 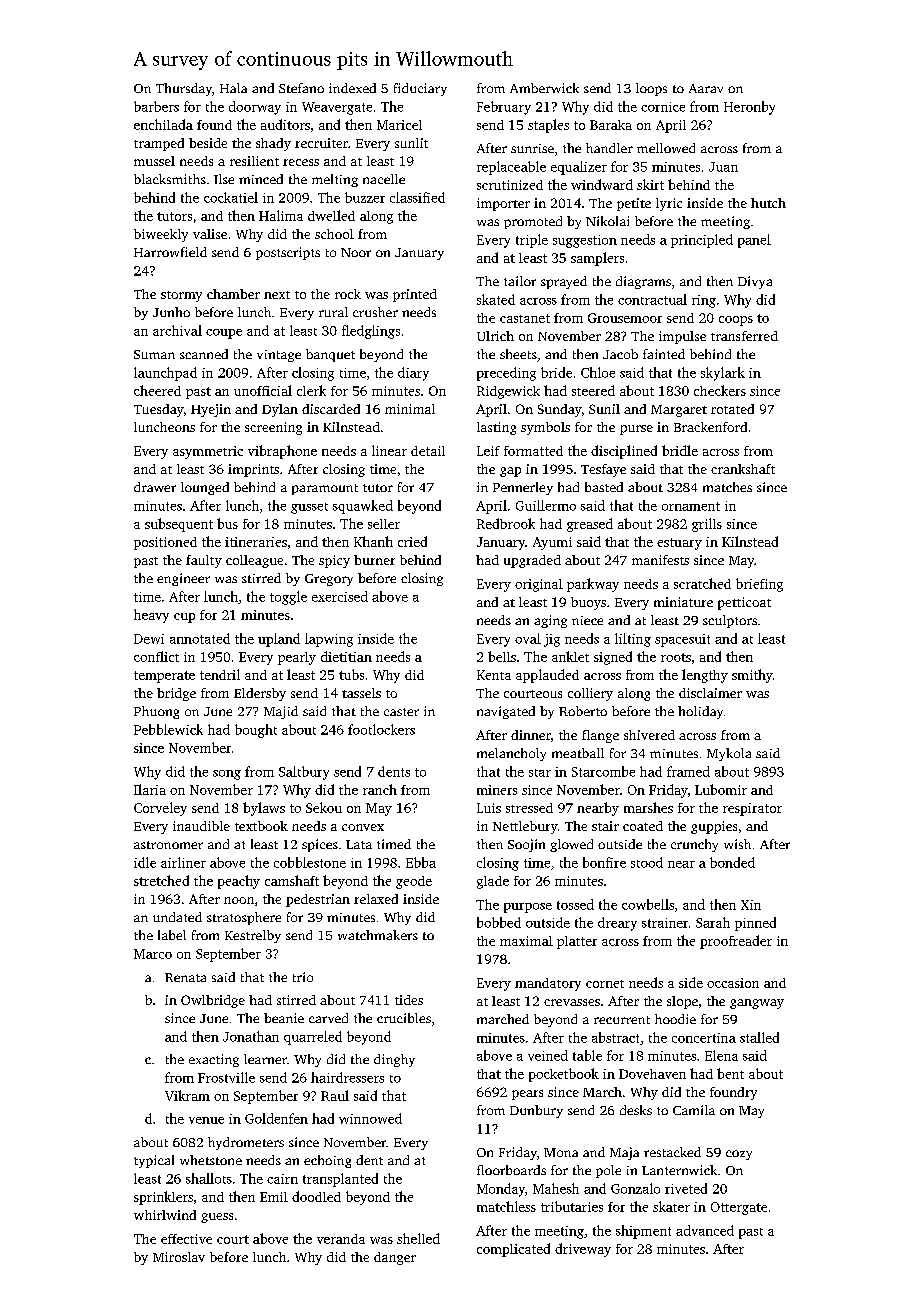 What do you see at coordinates (759, 585) in the screenshot?
I see `briefing` at bounding box center [759, 585].
